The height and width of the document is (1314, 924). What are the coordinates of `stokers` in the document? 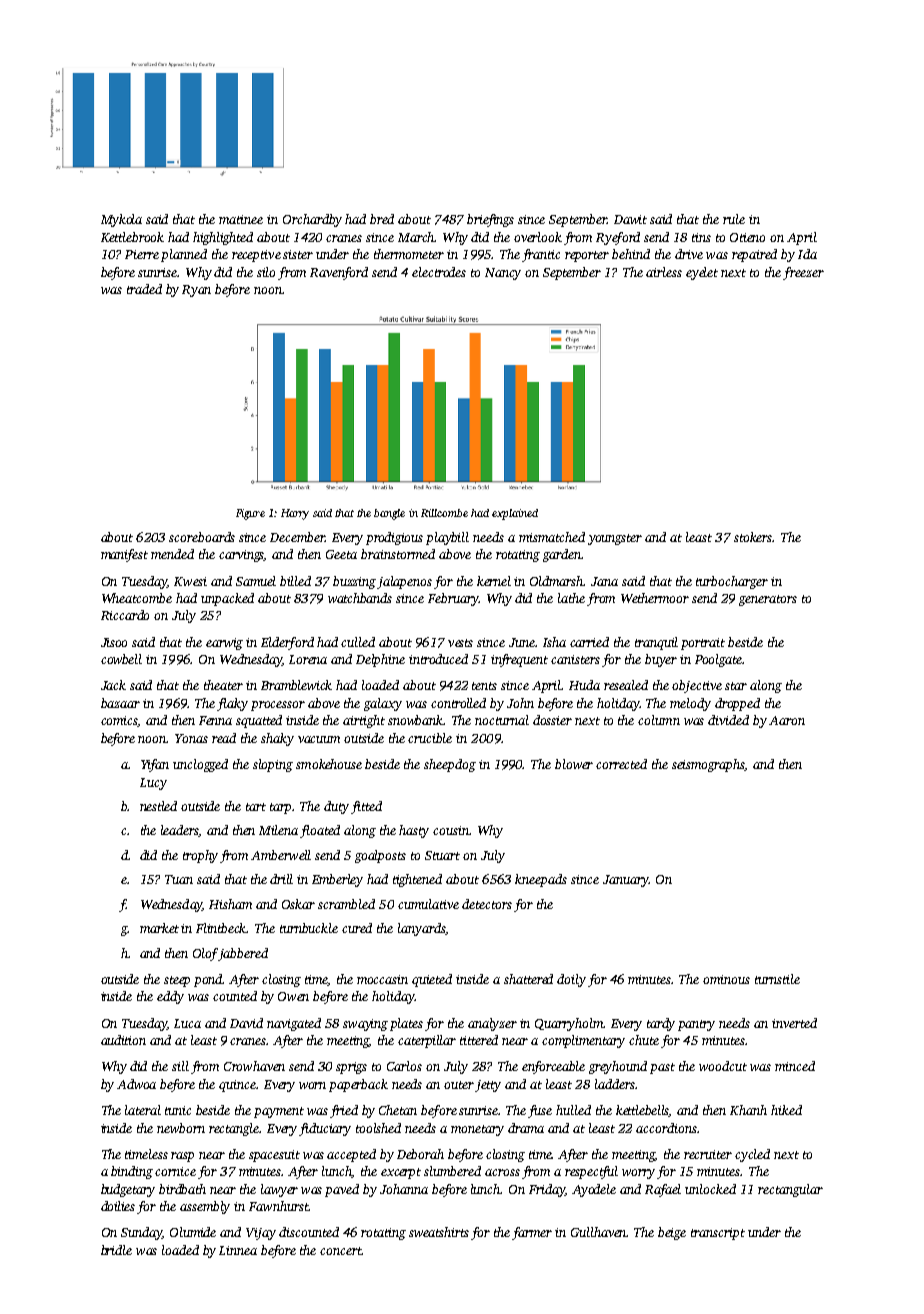 It's located at (753, 537).
